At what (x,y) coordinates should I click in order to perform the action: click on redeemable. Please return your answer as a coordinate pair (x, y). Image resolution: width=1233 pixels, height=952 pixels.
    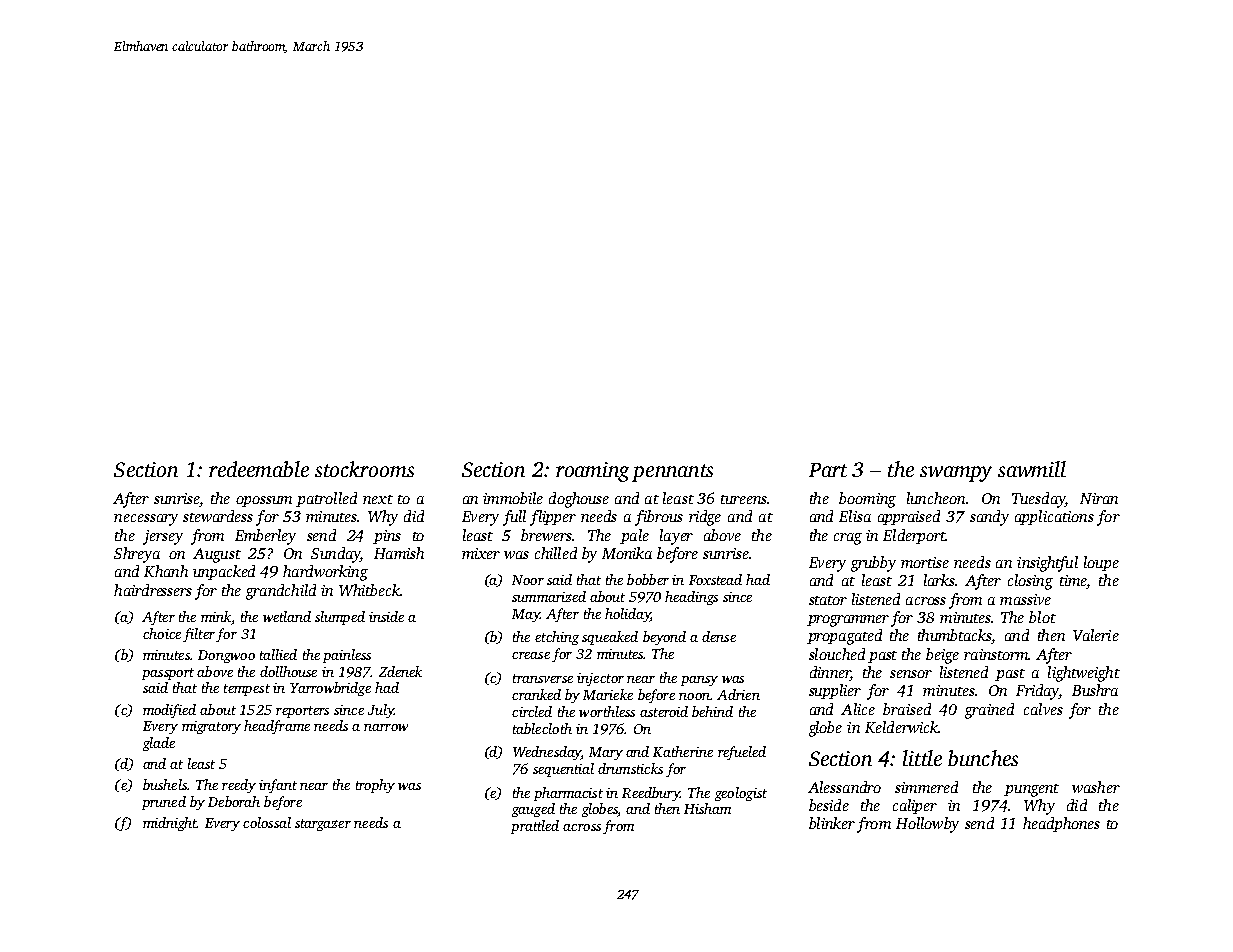
    Looking at the image, I should click on (259, 469).
